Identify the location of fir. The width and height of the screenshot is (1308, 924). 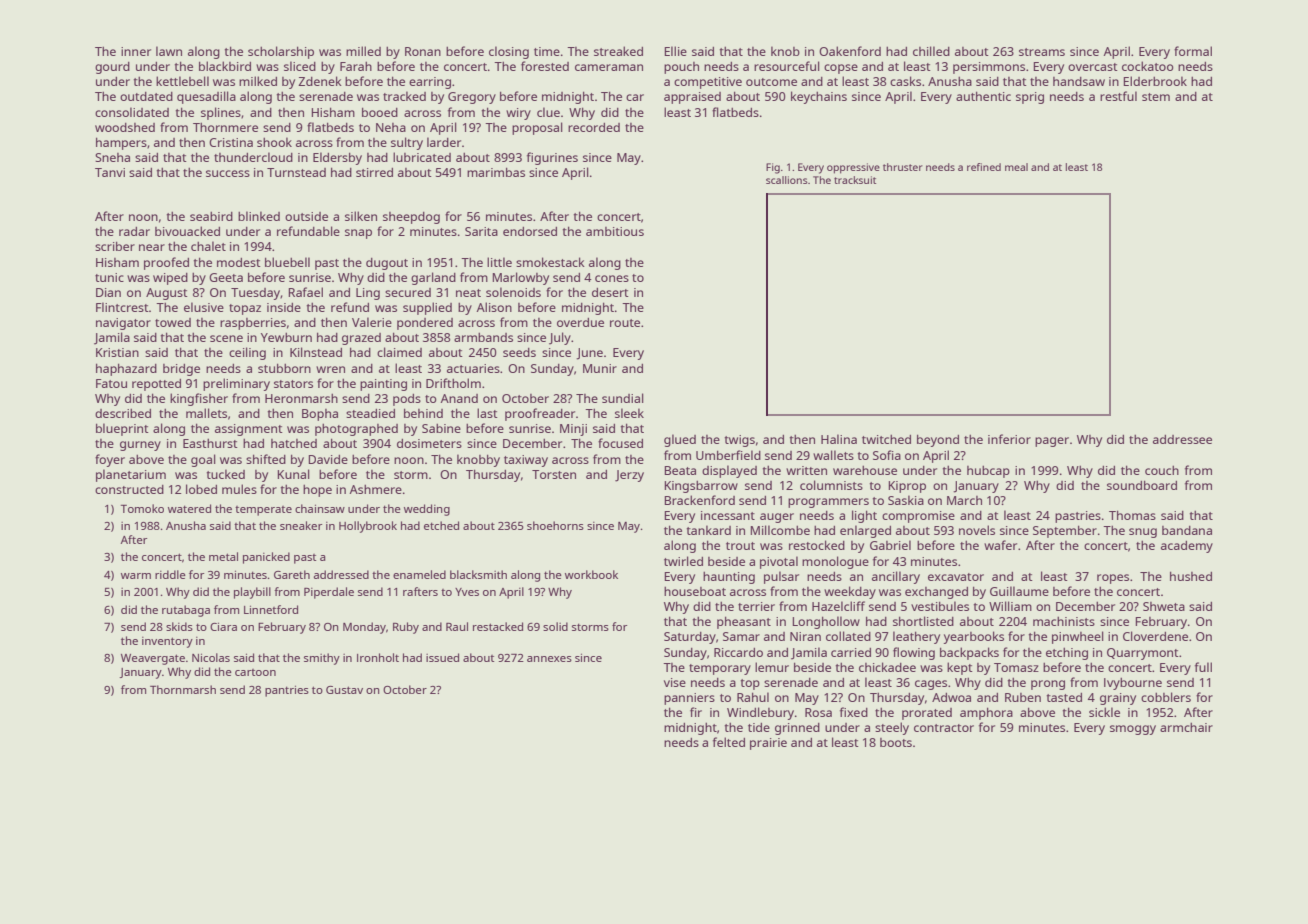
(696, 712).
